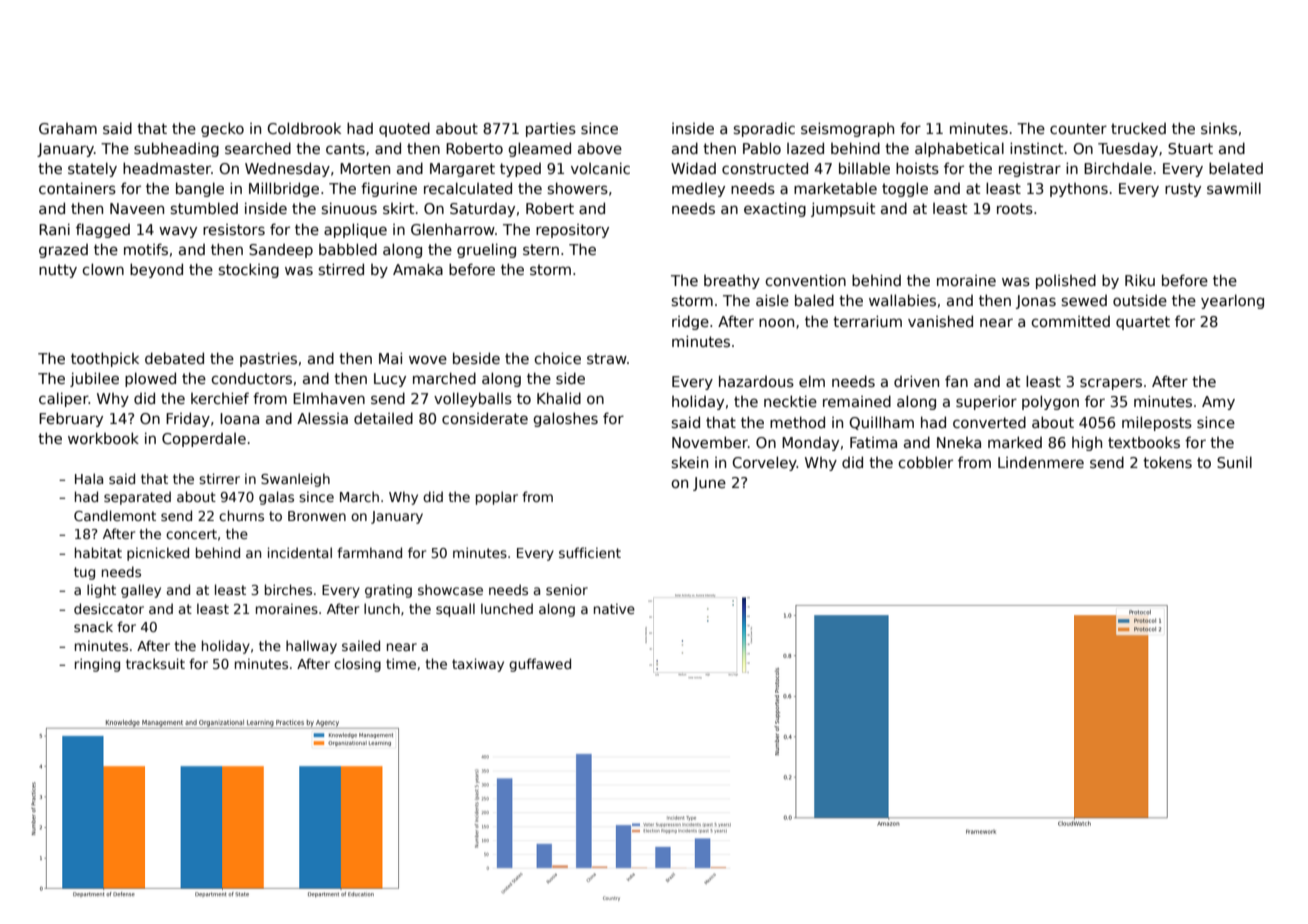  What do you see at coordinates (693, 168) in the image?
I see `Widad` at bounding box center [693, 168].
